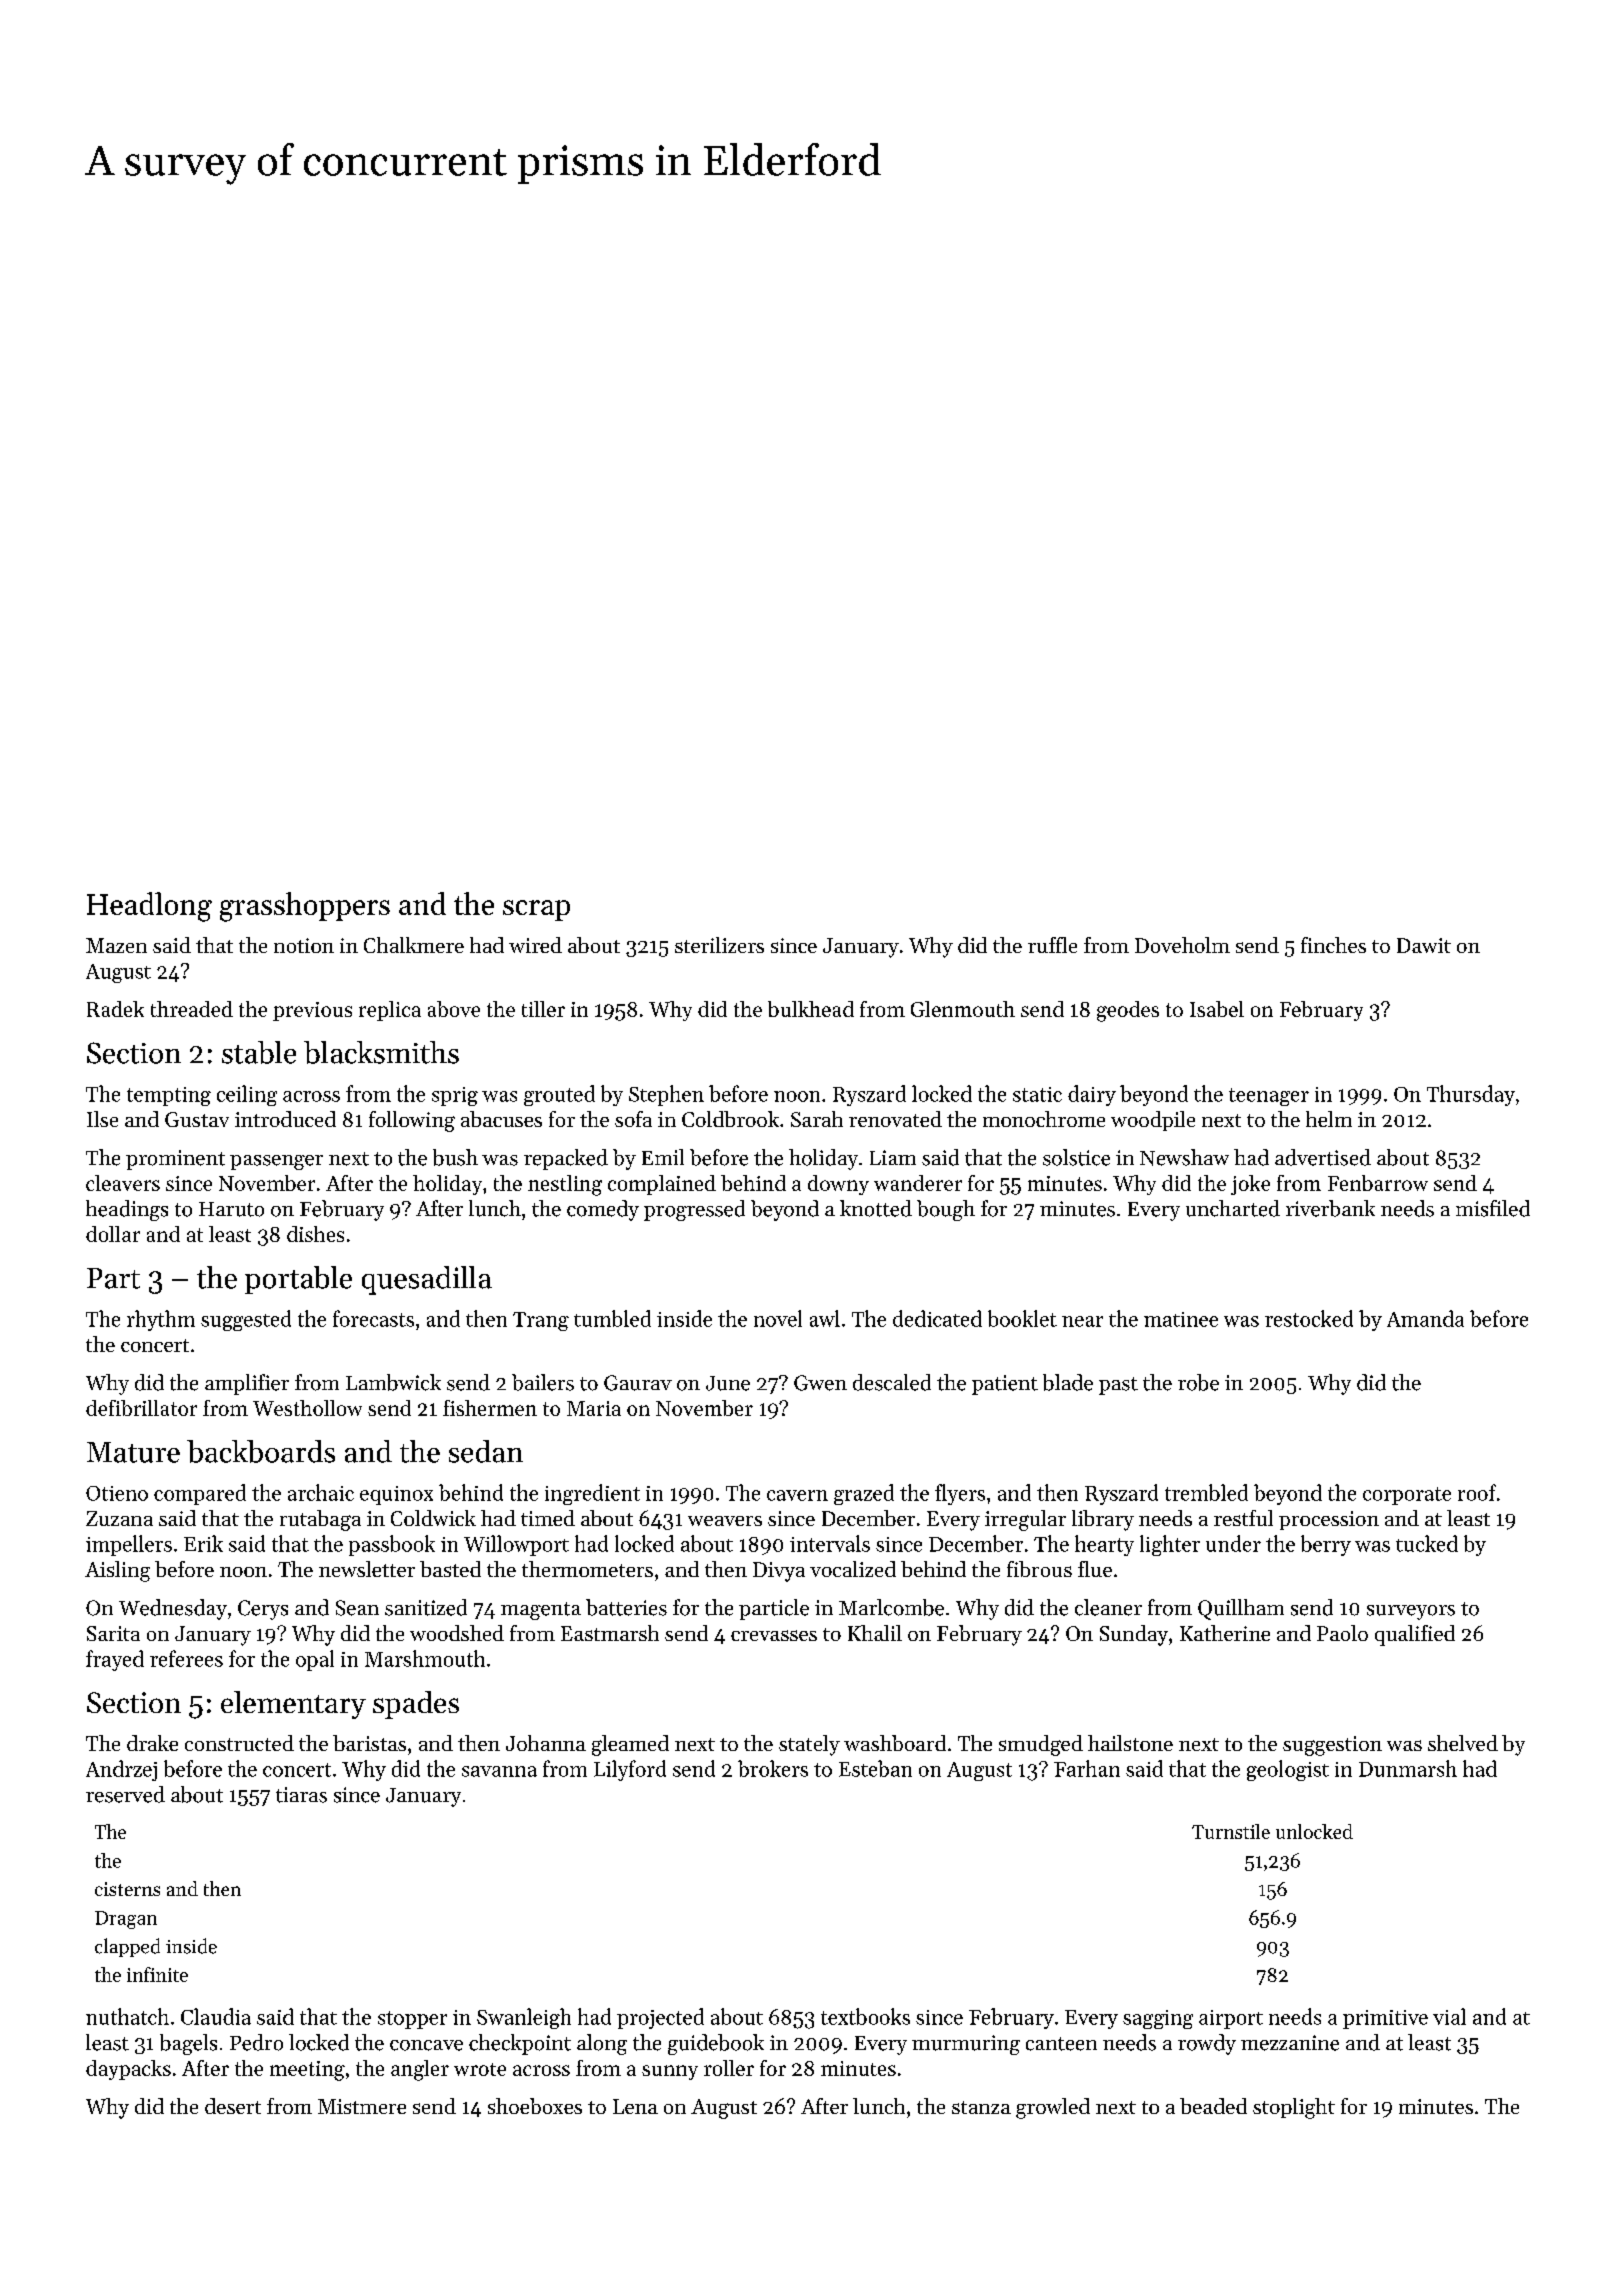  I want to click on vial, so click(1449, 2016).
